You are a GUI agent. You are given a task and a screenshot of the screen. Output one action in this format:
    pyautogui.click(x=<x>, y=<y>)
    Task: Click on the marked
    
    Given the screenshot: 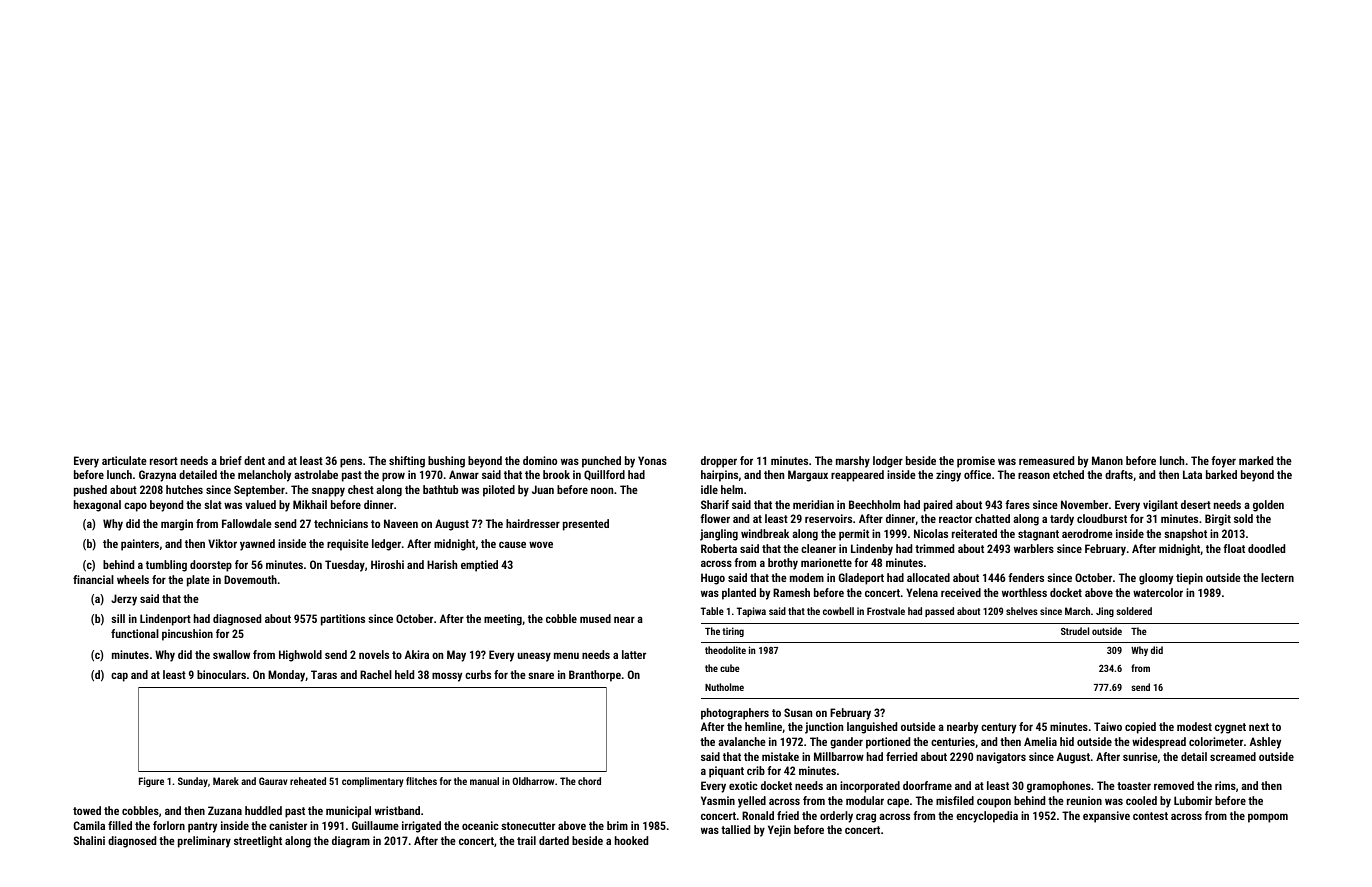 What is the action you would take?
    pyautogui.click(x=1256, y=460)
